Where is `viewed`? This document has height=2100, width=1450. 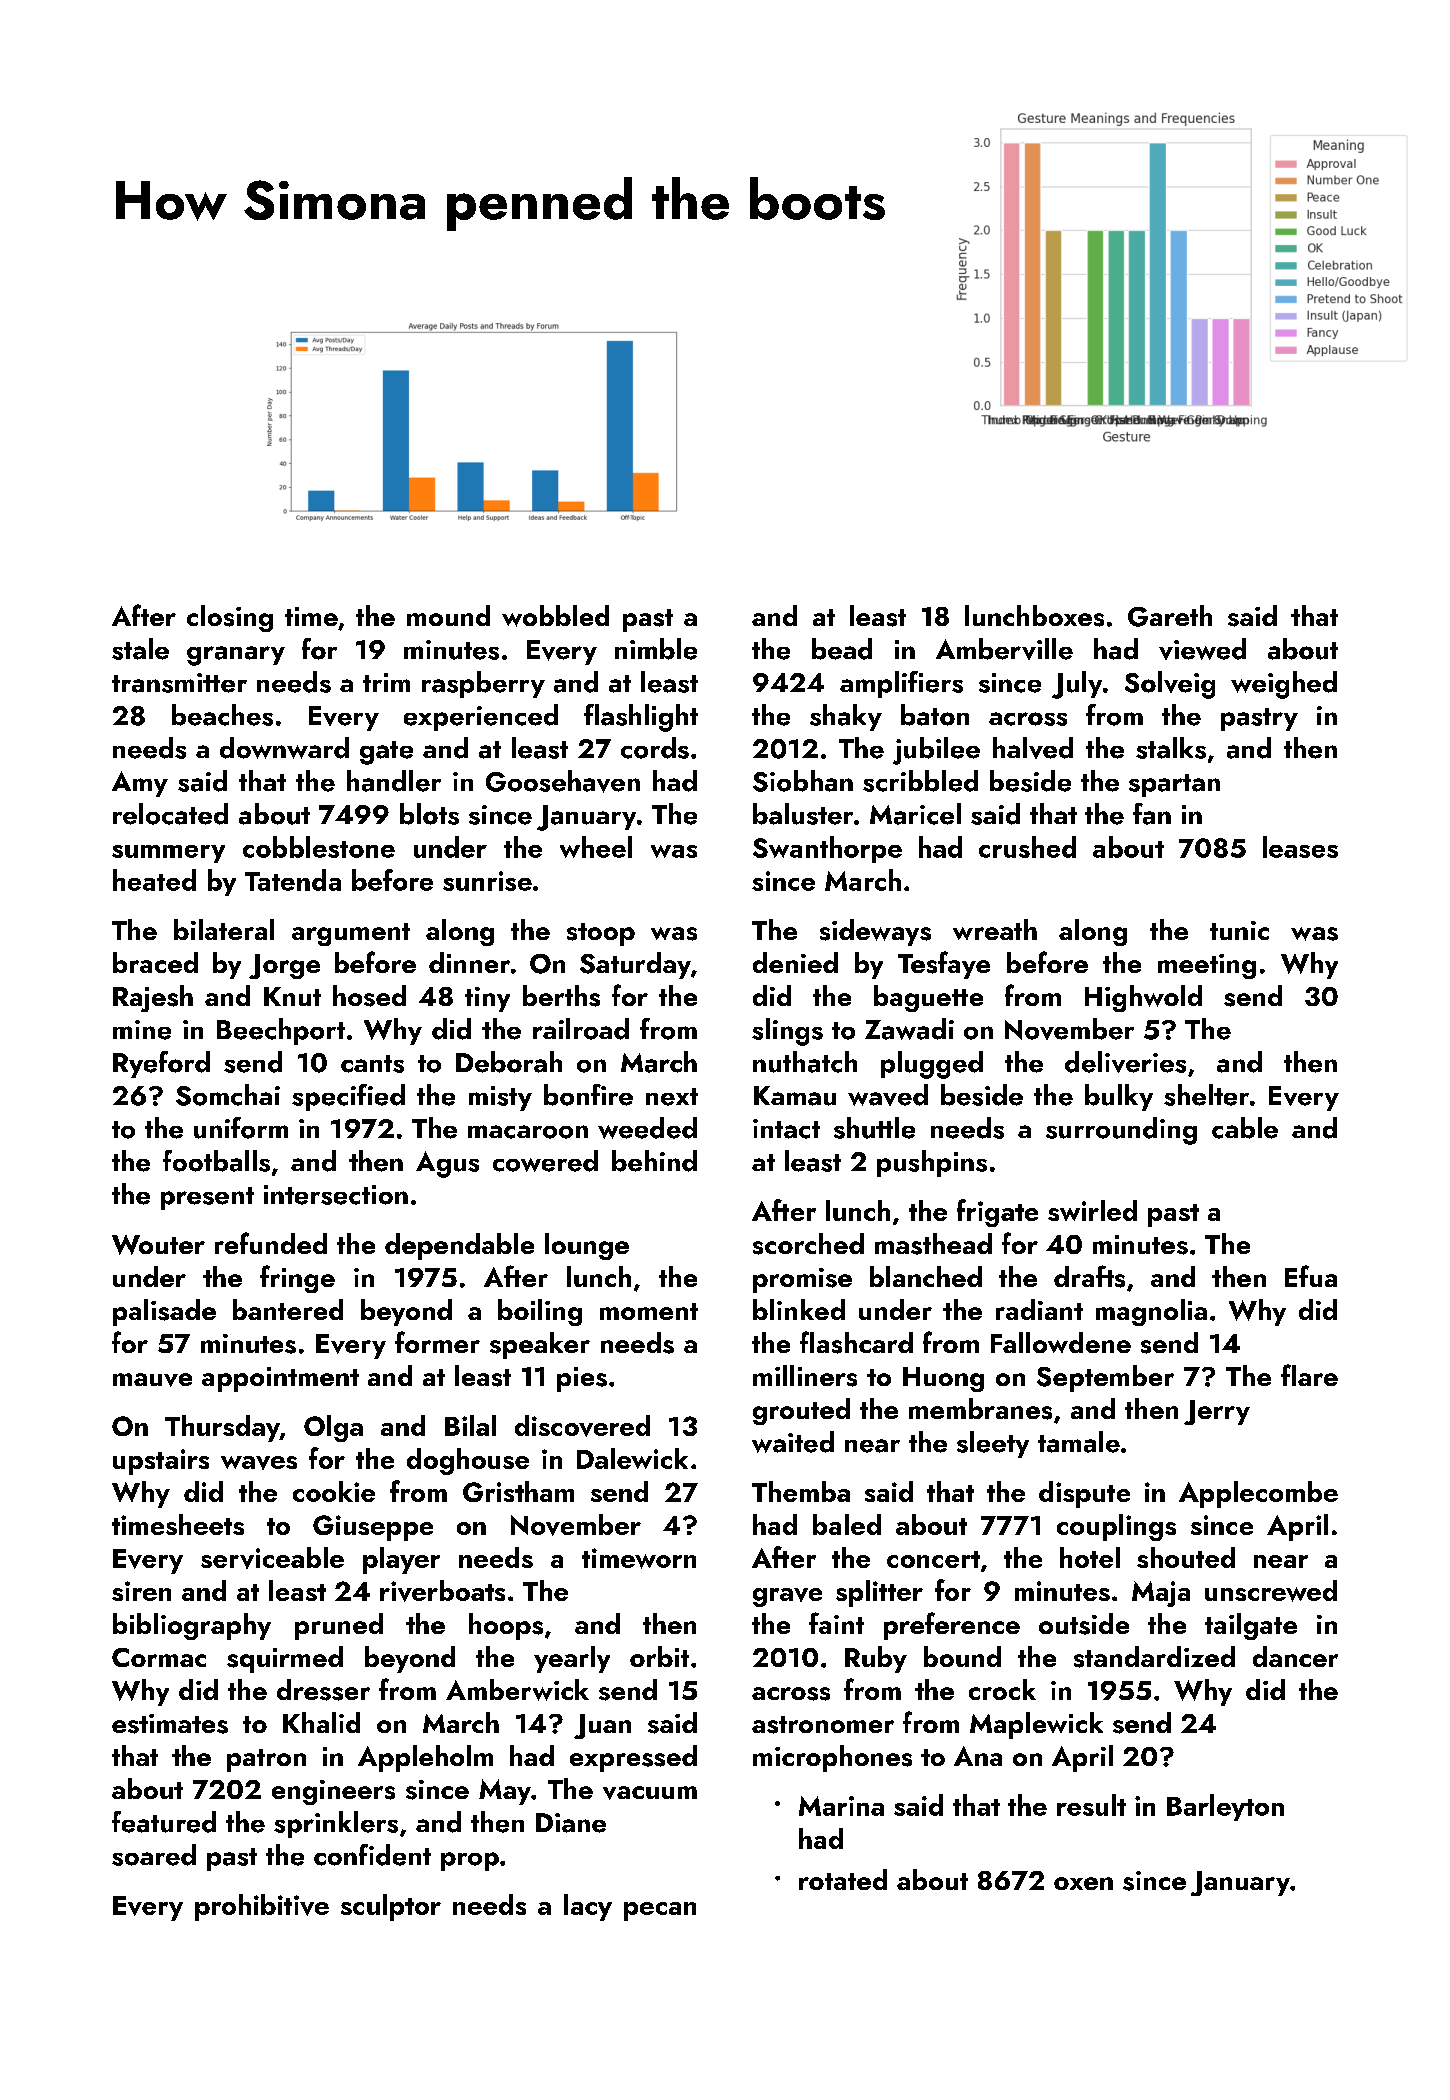 viewed is located at coordinates (1202, 649).
